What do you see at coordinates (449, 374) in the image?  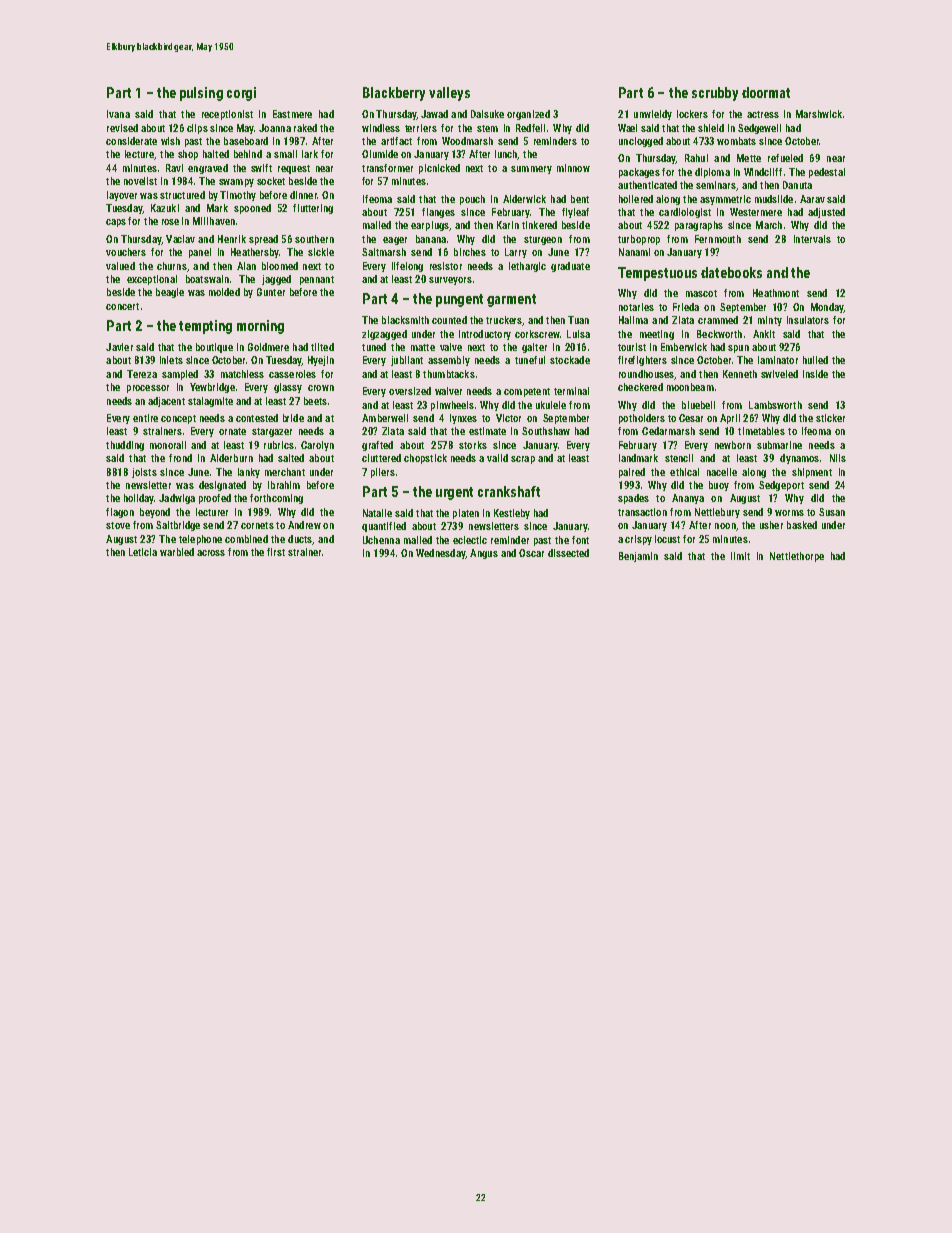 I see `thumbtacks` at bounding box center [449, 374].
